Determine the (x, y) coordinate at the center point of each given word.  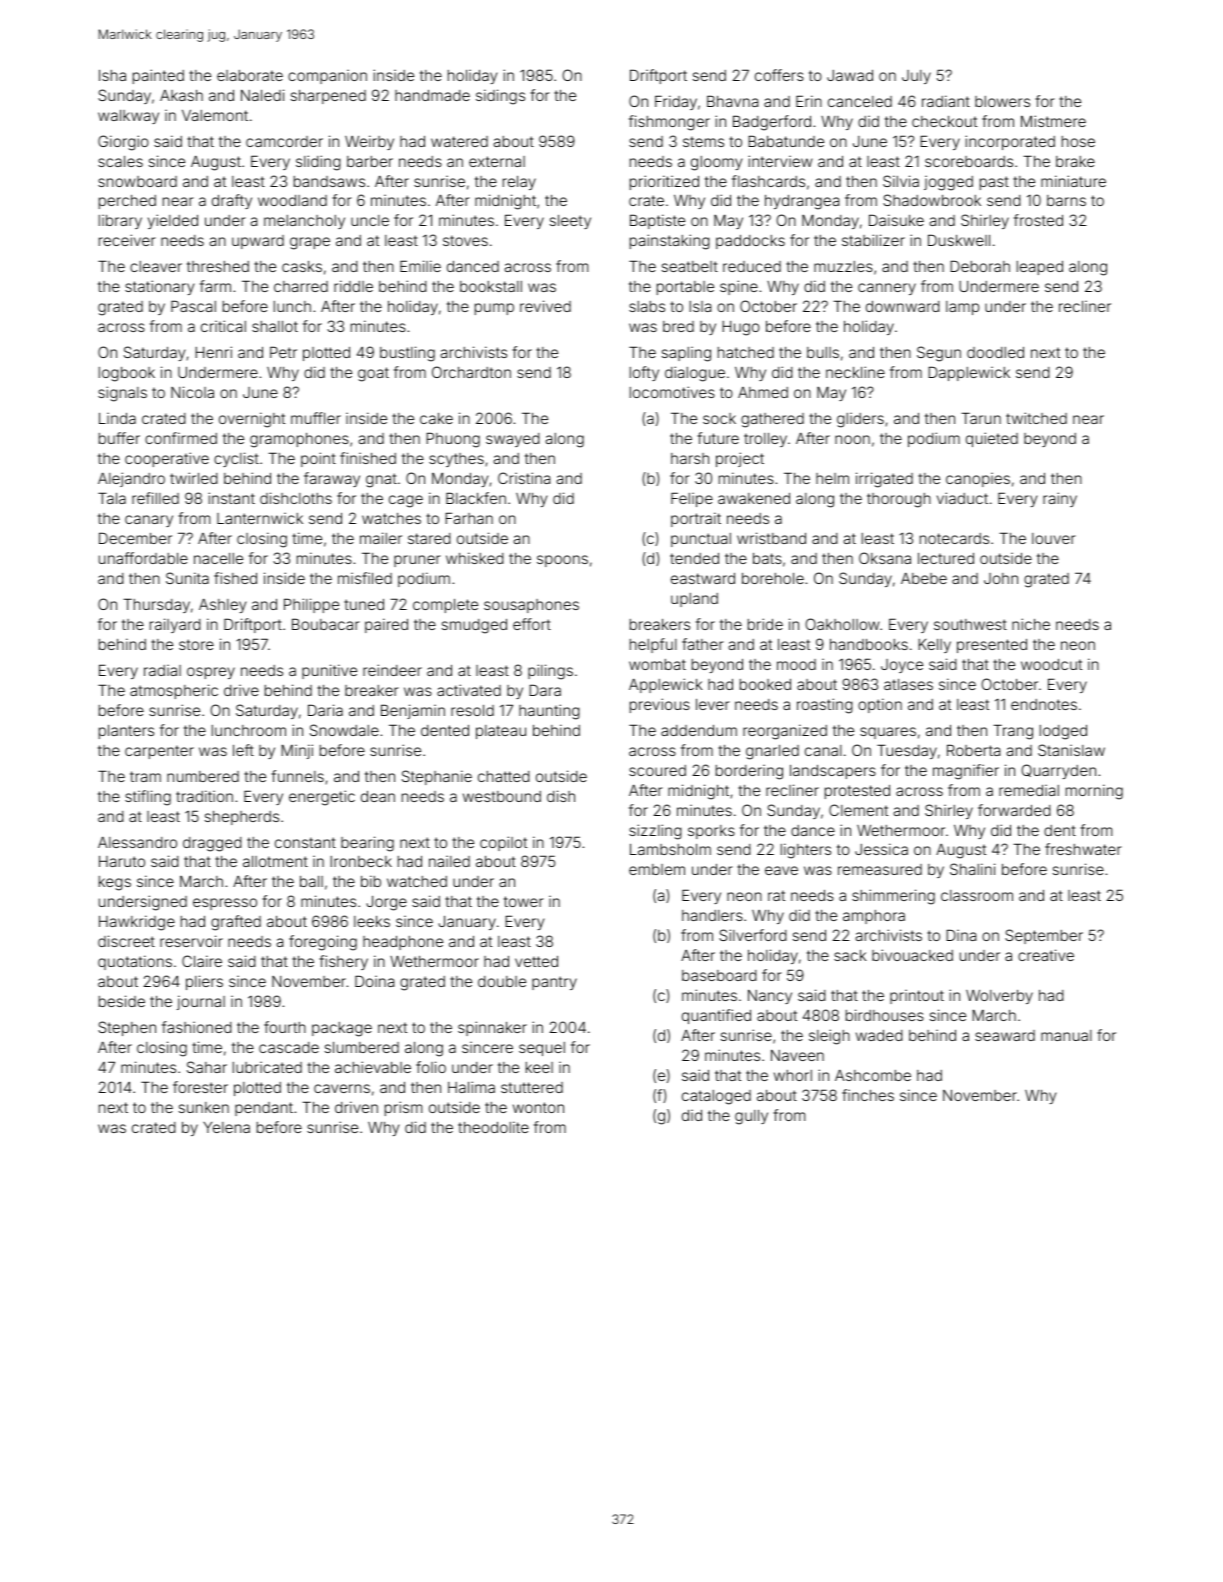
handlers (712, 915)
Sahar (207, 1067)
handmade (432, 95)
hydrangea (802, 202)
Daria (325, 710)
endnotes (1044, 704)
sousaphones (531, 606)
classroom (977, 895)
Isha (112, 75)
